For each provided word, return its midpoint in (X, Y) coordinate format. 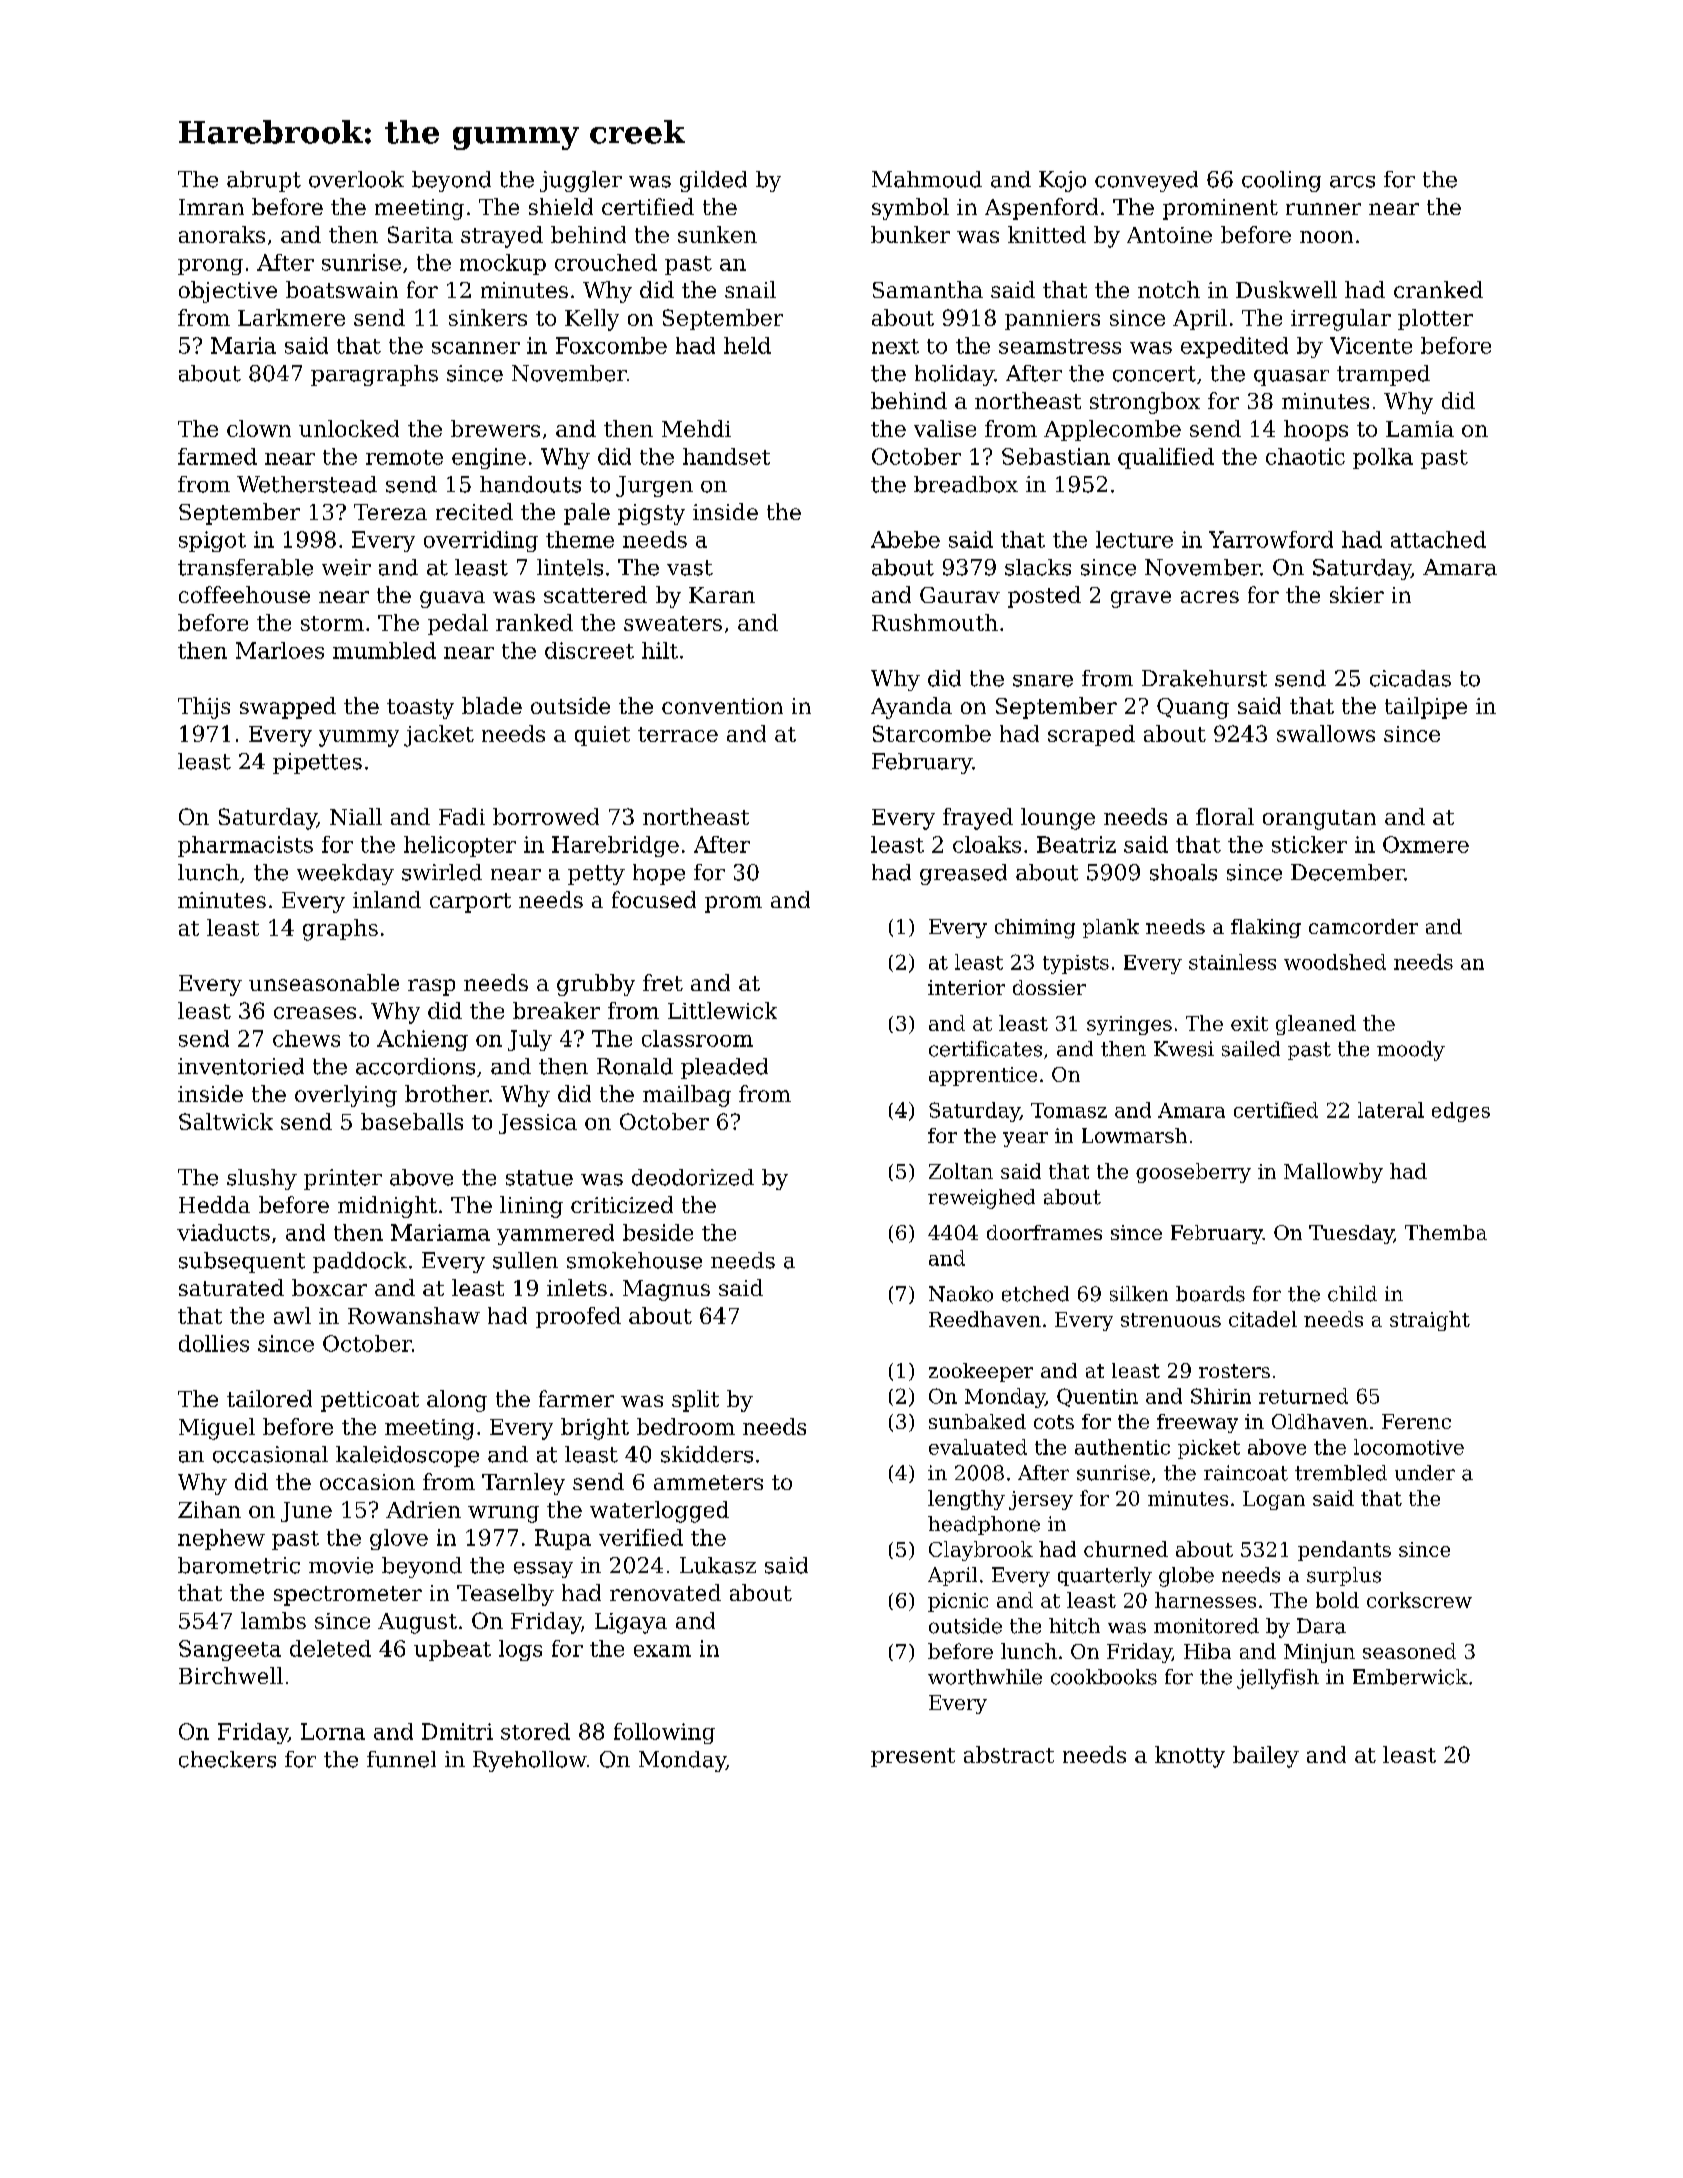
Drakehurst (1204, 678)
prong (210, 267)
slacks (1038, 567)
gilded (713, 181)
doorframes (1044, 1232)
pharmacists (245, 846)
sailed (1251, 1049)
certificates (985, 1049)
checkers (227, 1759)
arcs (1352, 182)
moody (1411, 1051)
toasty (420, 709)
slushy (262, 1179)
